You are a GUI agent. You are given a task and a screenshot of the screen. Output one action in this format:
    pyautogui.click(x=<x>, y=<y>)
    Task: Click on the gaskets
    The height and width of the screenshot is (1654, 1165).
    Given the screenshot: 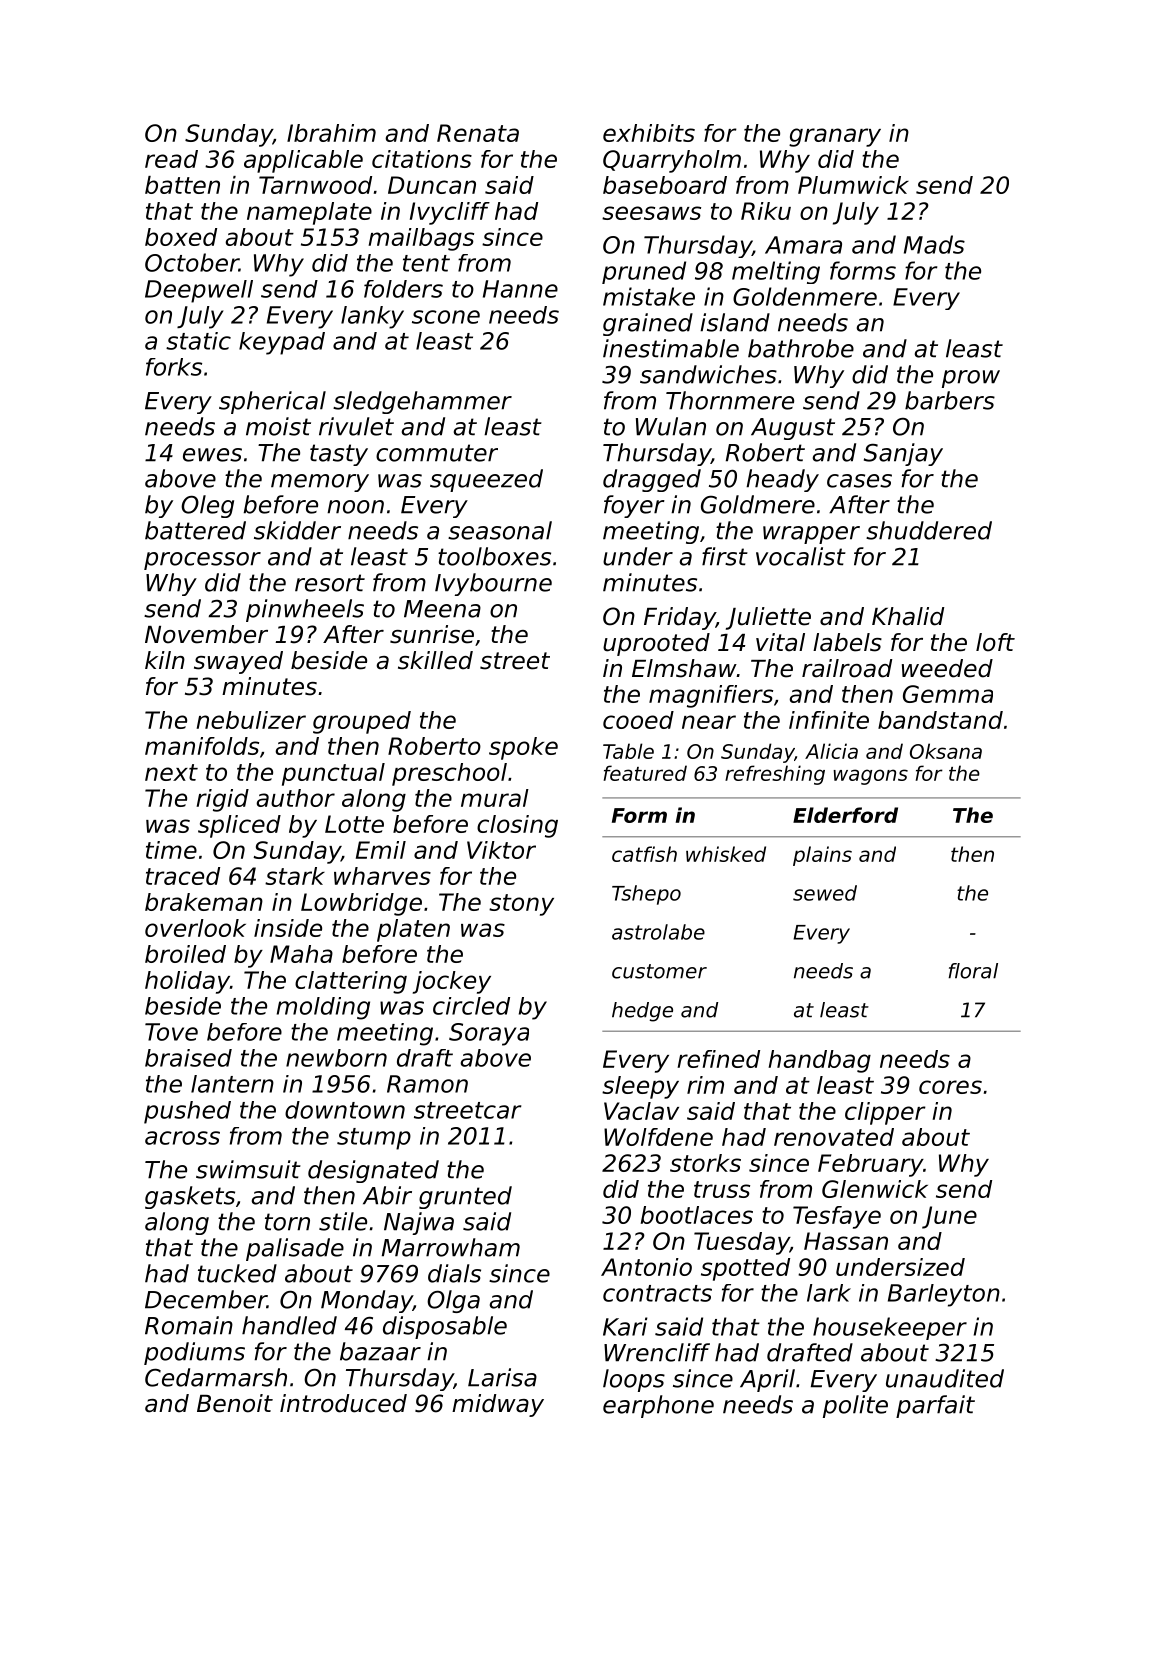 What is the action you would take?
    pyautogui.click(x=190, y=1197)
